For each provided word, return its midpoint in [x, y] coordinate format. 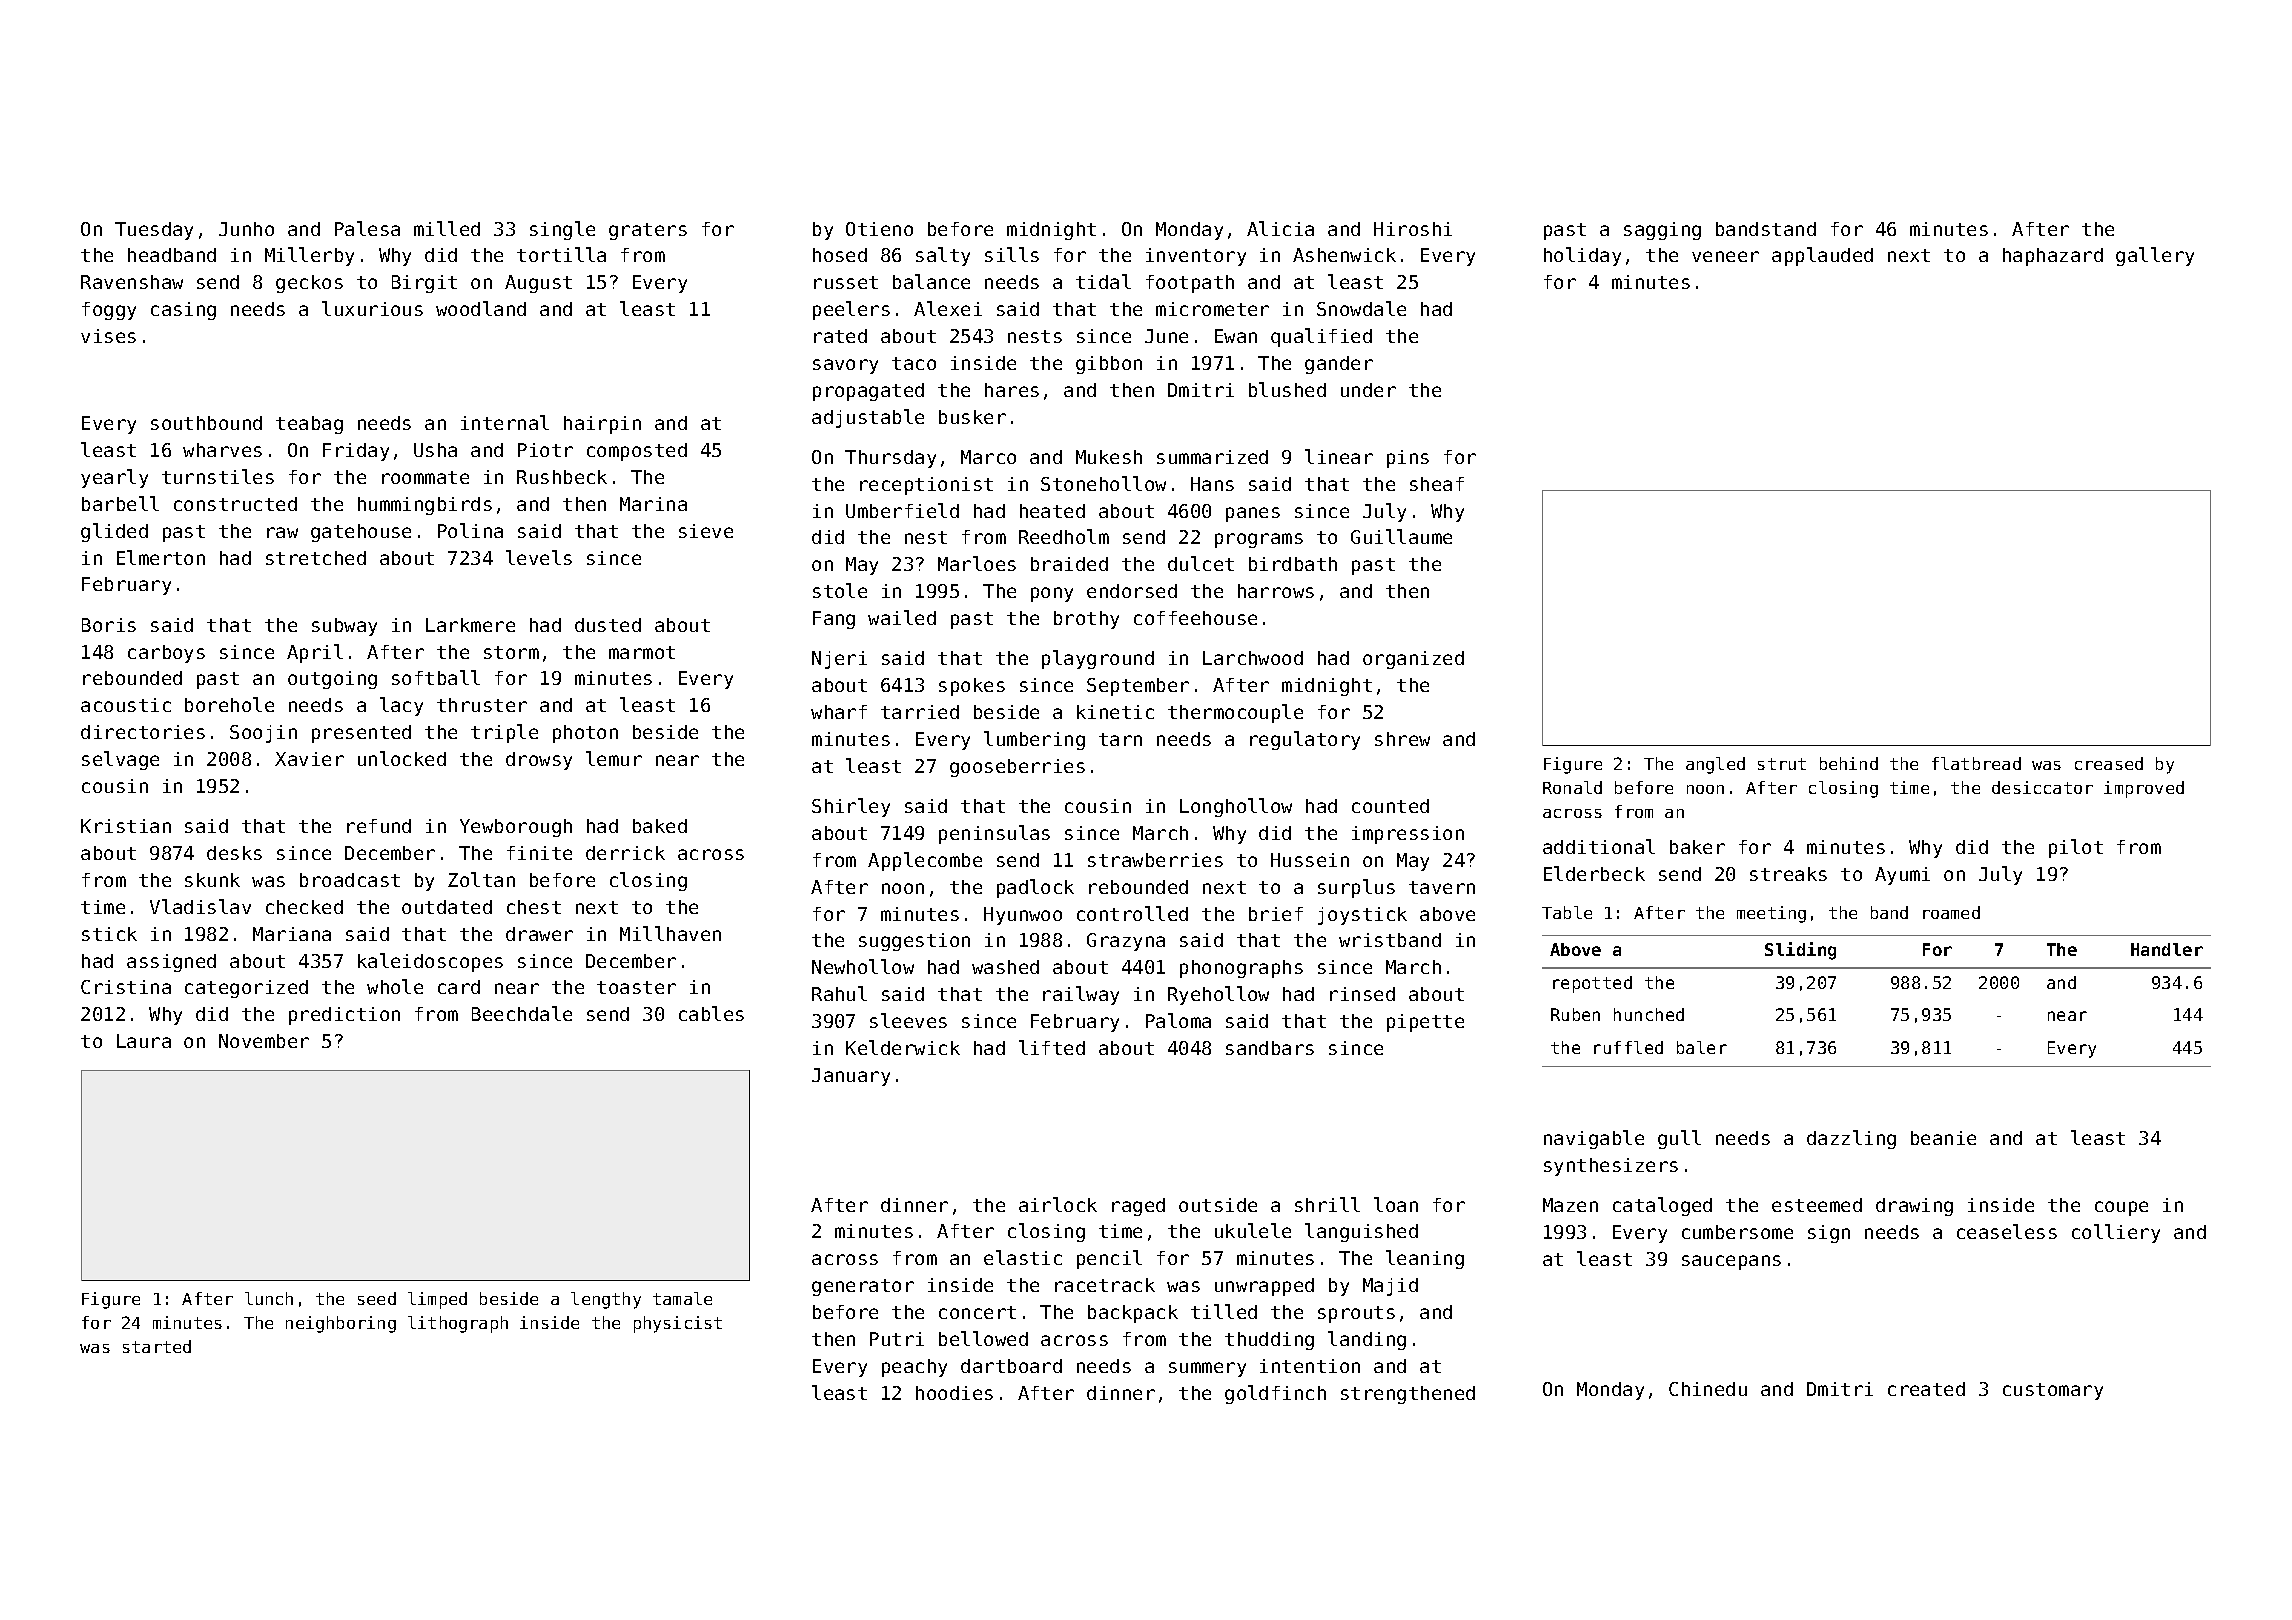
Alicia [1280, 228]
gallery [2155, 256]
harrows [1276, 591]
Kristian [126, 826]
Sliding [1800, 951]
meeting [1771, 914]
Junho [246, 229]
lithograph [458, 1324]
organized [1413, 660]
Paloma [1178, 1020]
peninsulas [994, 834]
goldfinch [1275, 1394]
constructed [235, 504]
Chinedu [1708, 1389]
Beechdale [522, 1013]
